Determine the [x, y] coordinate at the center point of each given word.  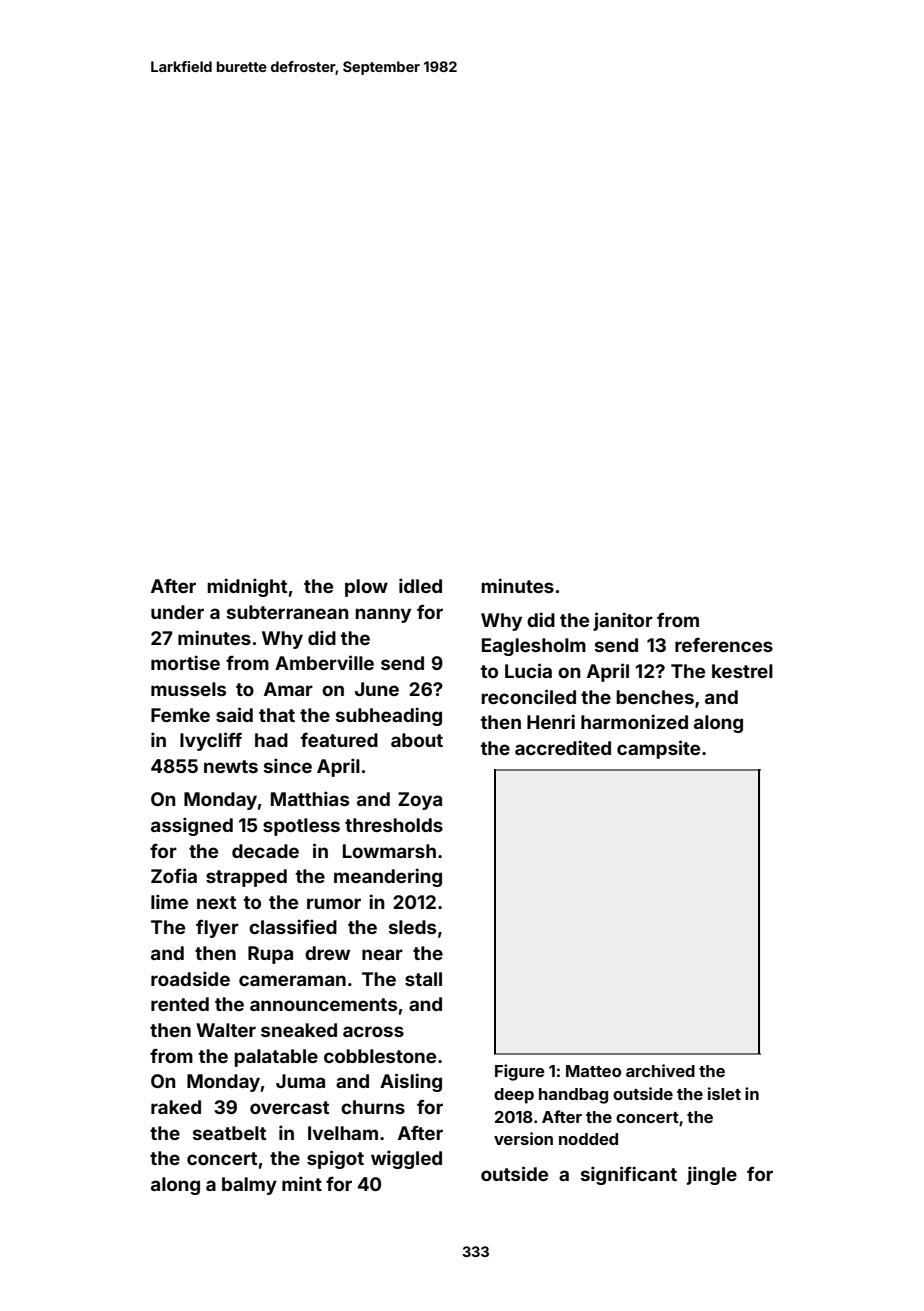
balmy [249, 1186]
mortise [185, 662]
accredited [563, 747]
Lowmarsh [389, 851]
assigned [192, 826]
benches [655, 697]
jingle [712, 1175]
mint [302, 1183]
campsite [658, 749]
